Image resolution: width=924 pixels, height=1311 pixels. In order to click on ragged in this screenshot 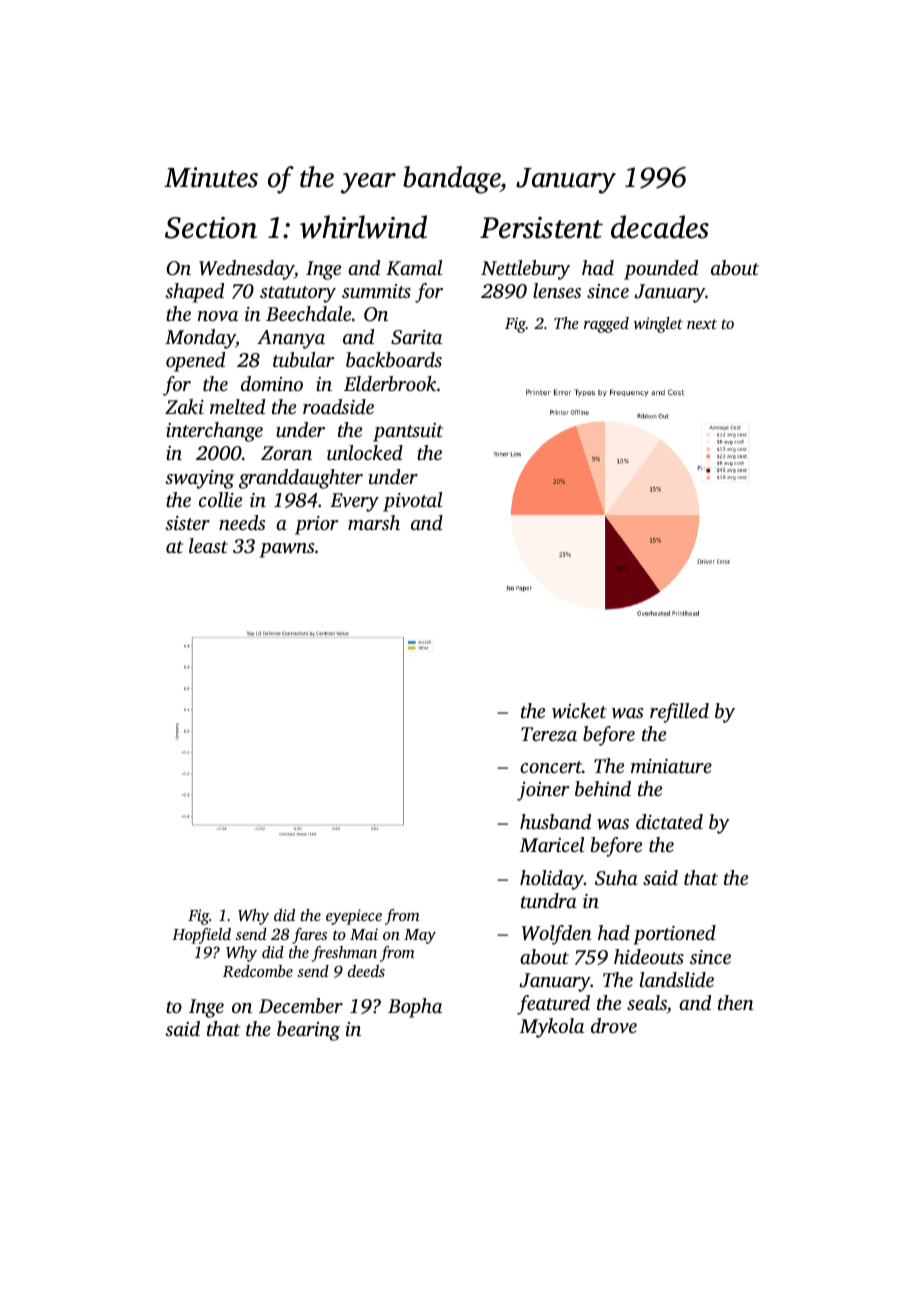, I will do `click(606, 325)`.
